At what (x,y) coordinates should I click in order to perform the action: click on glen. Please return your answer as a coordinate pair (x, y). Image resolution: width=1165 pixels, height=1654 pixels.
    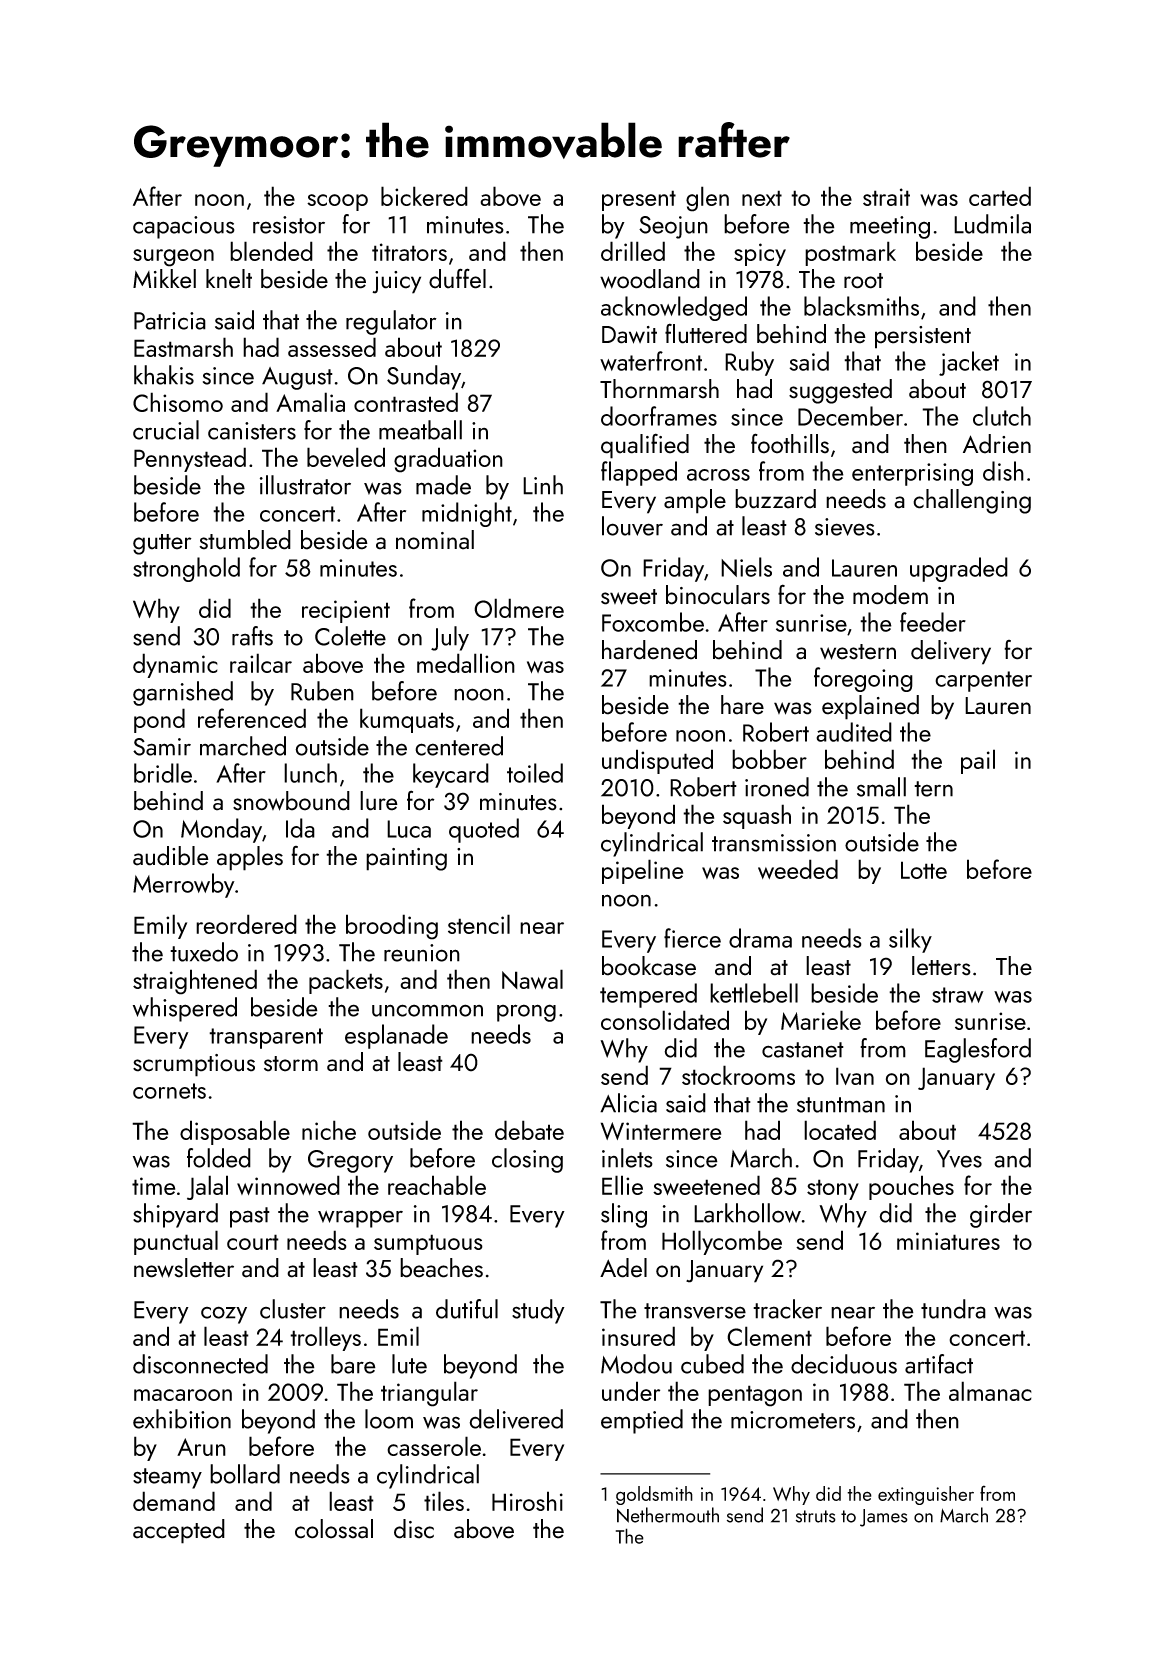
    Looking at the image, I should click on (707, 199).
